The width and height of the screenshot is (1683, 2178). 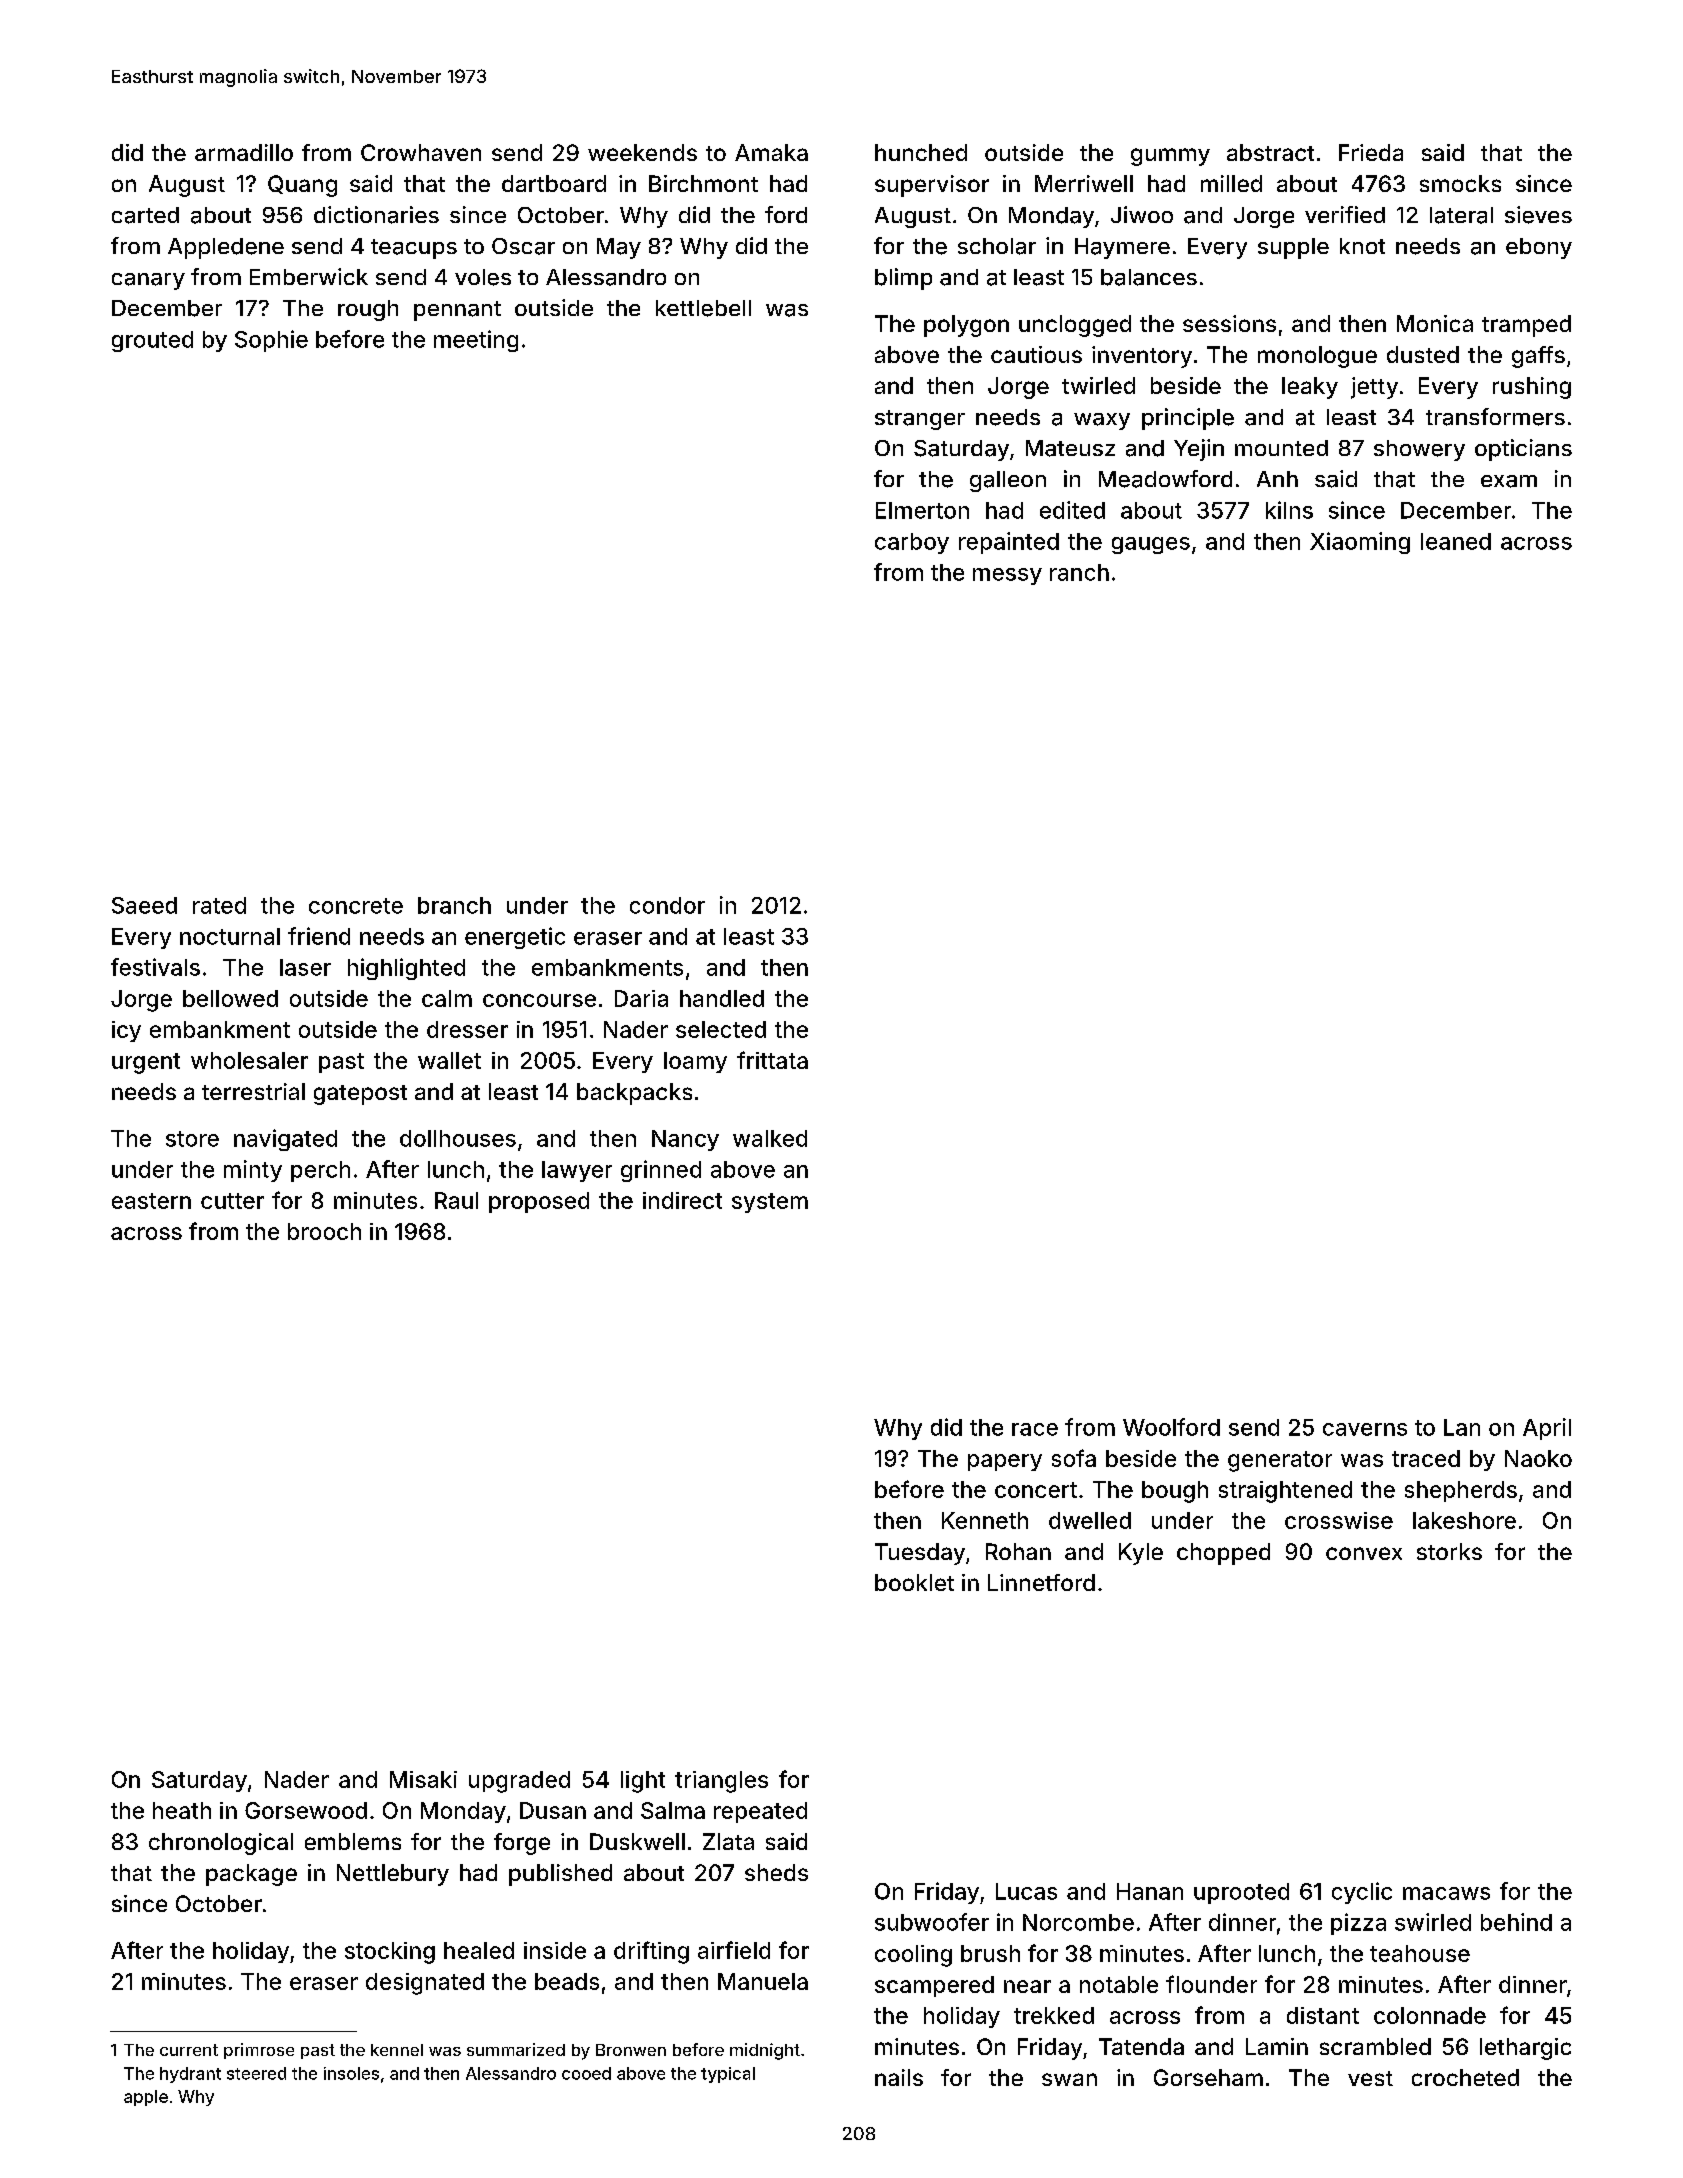 What do you see at coordinates (920, 420) in the screenshot?
I see `stranger` at bounding box center [920, 420].
